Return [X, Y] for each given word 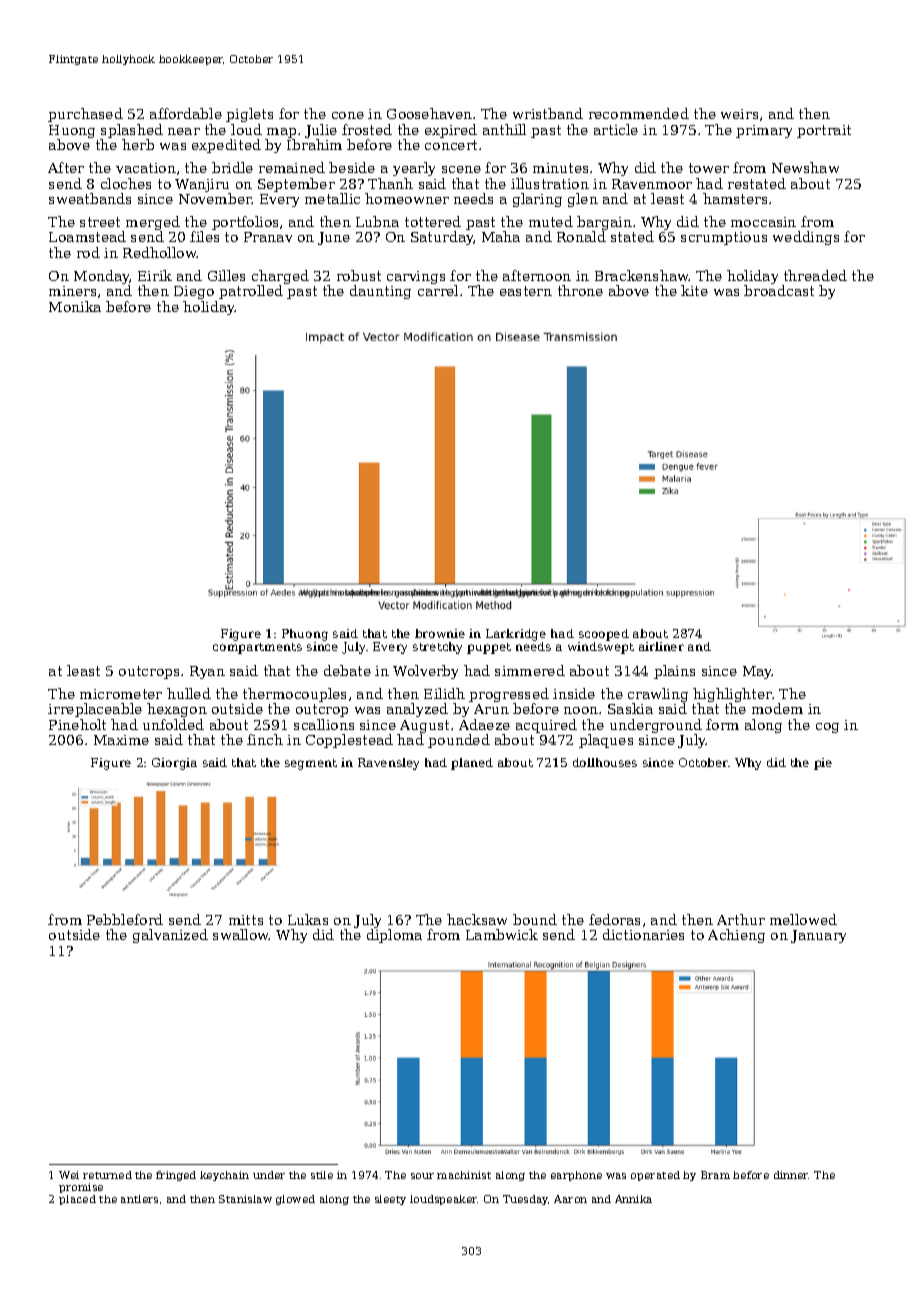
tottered [433, 221]
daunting [380, 292]
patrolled [251, 292]
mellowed [803, 919]
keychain [224, 1176]
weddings [806, 238]
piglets [249, 115]
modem [777, 708]
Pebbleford [125, 919]
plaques [606, 741]
